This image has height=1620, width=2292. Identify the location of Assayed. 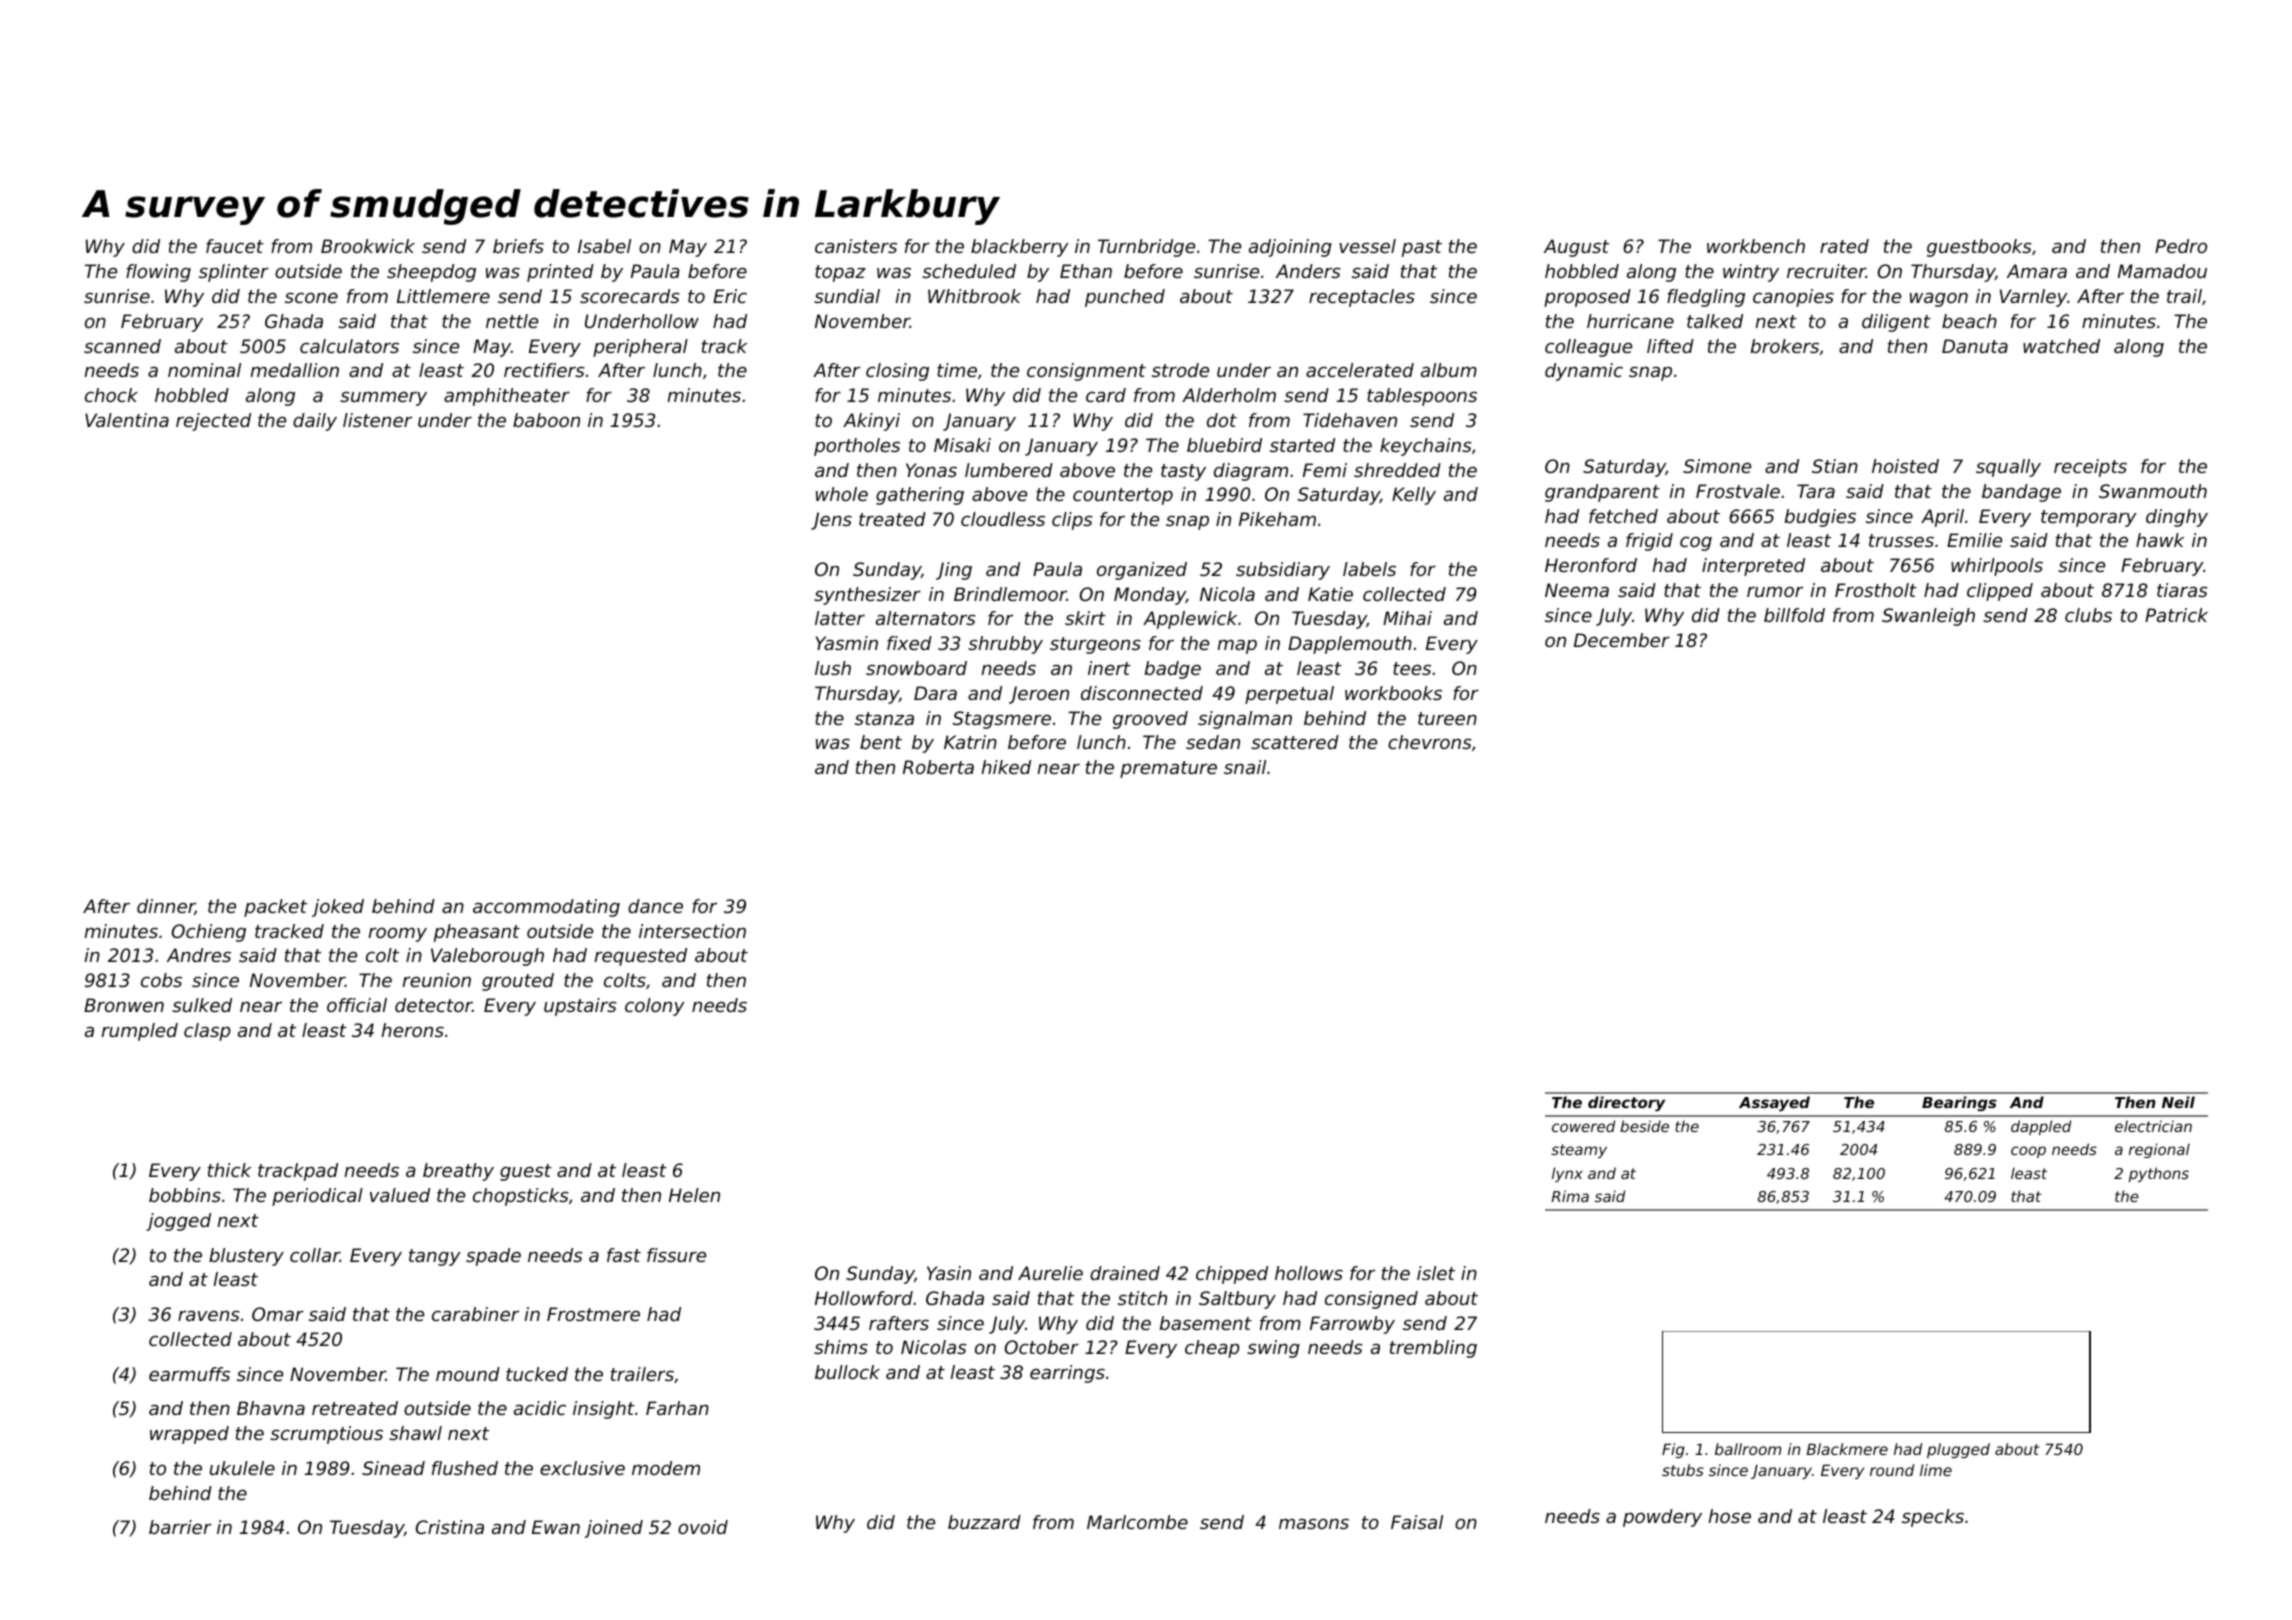
(1774, 1103).
